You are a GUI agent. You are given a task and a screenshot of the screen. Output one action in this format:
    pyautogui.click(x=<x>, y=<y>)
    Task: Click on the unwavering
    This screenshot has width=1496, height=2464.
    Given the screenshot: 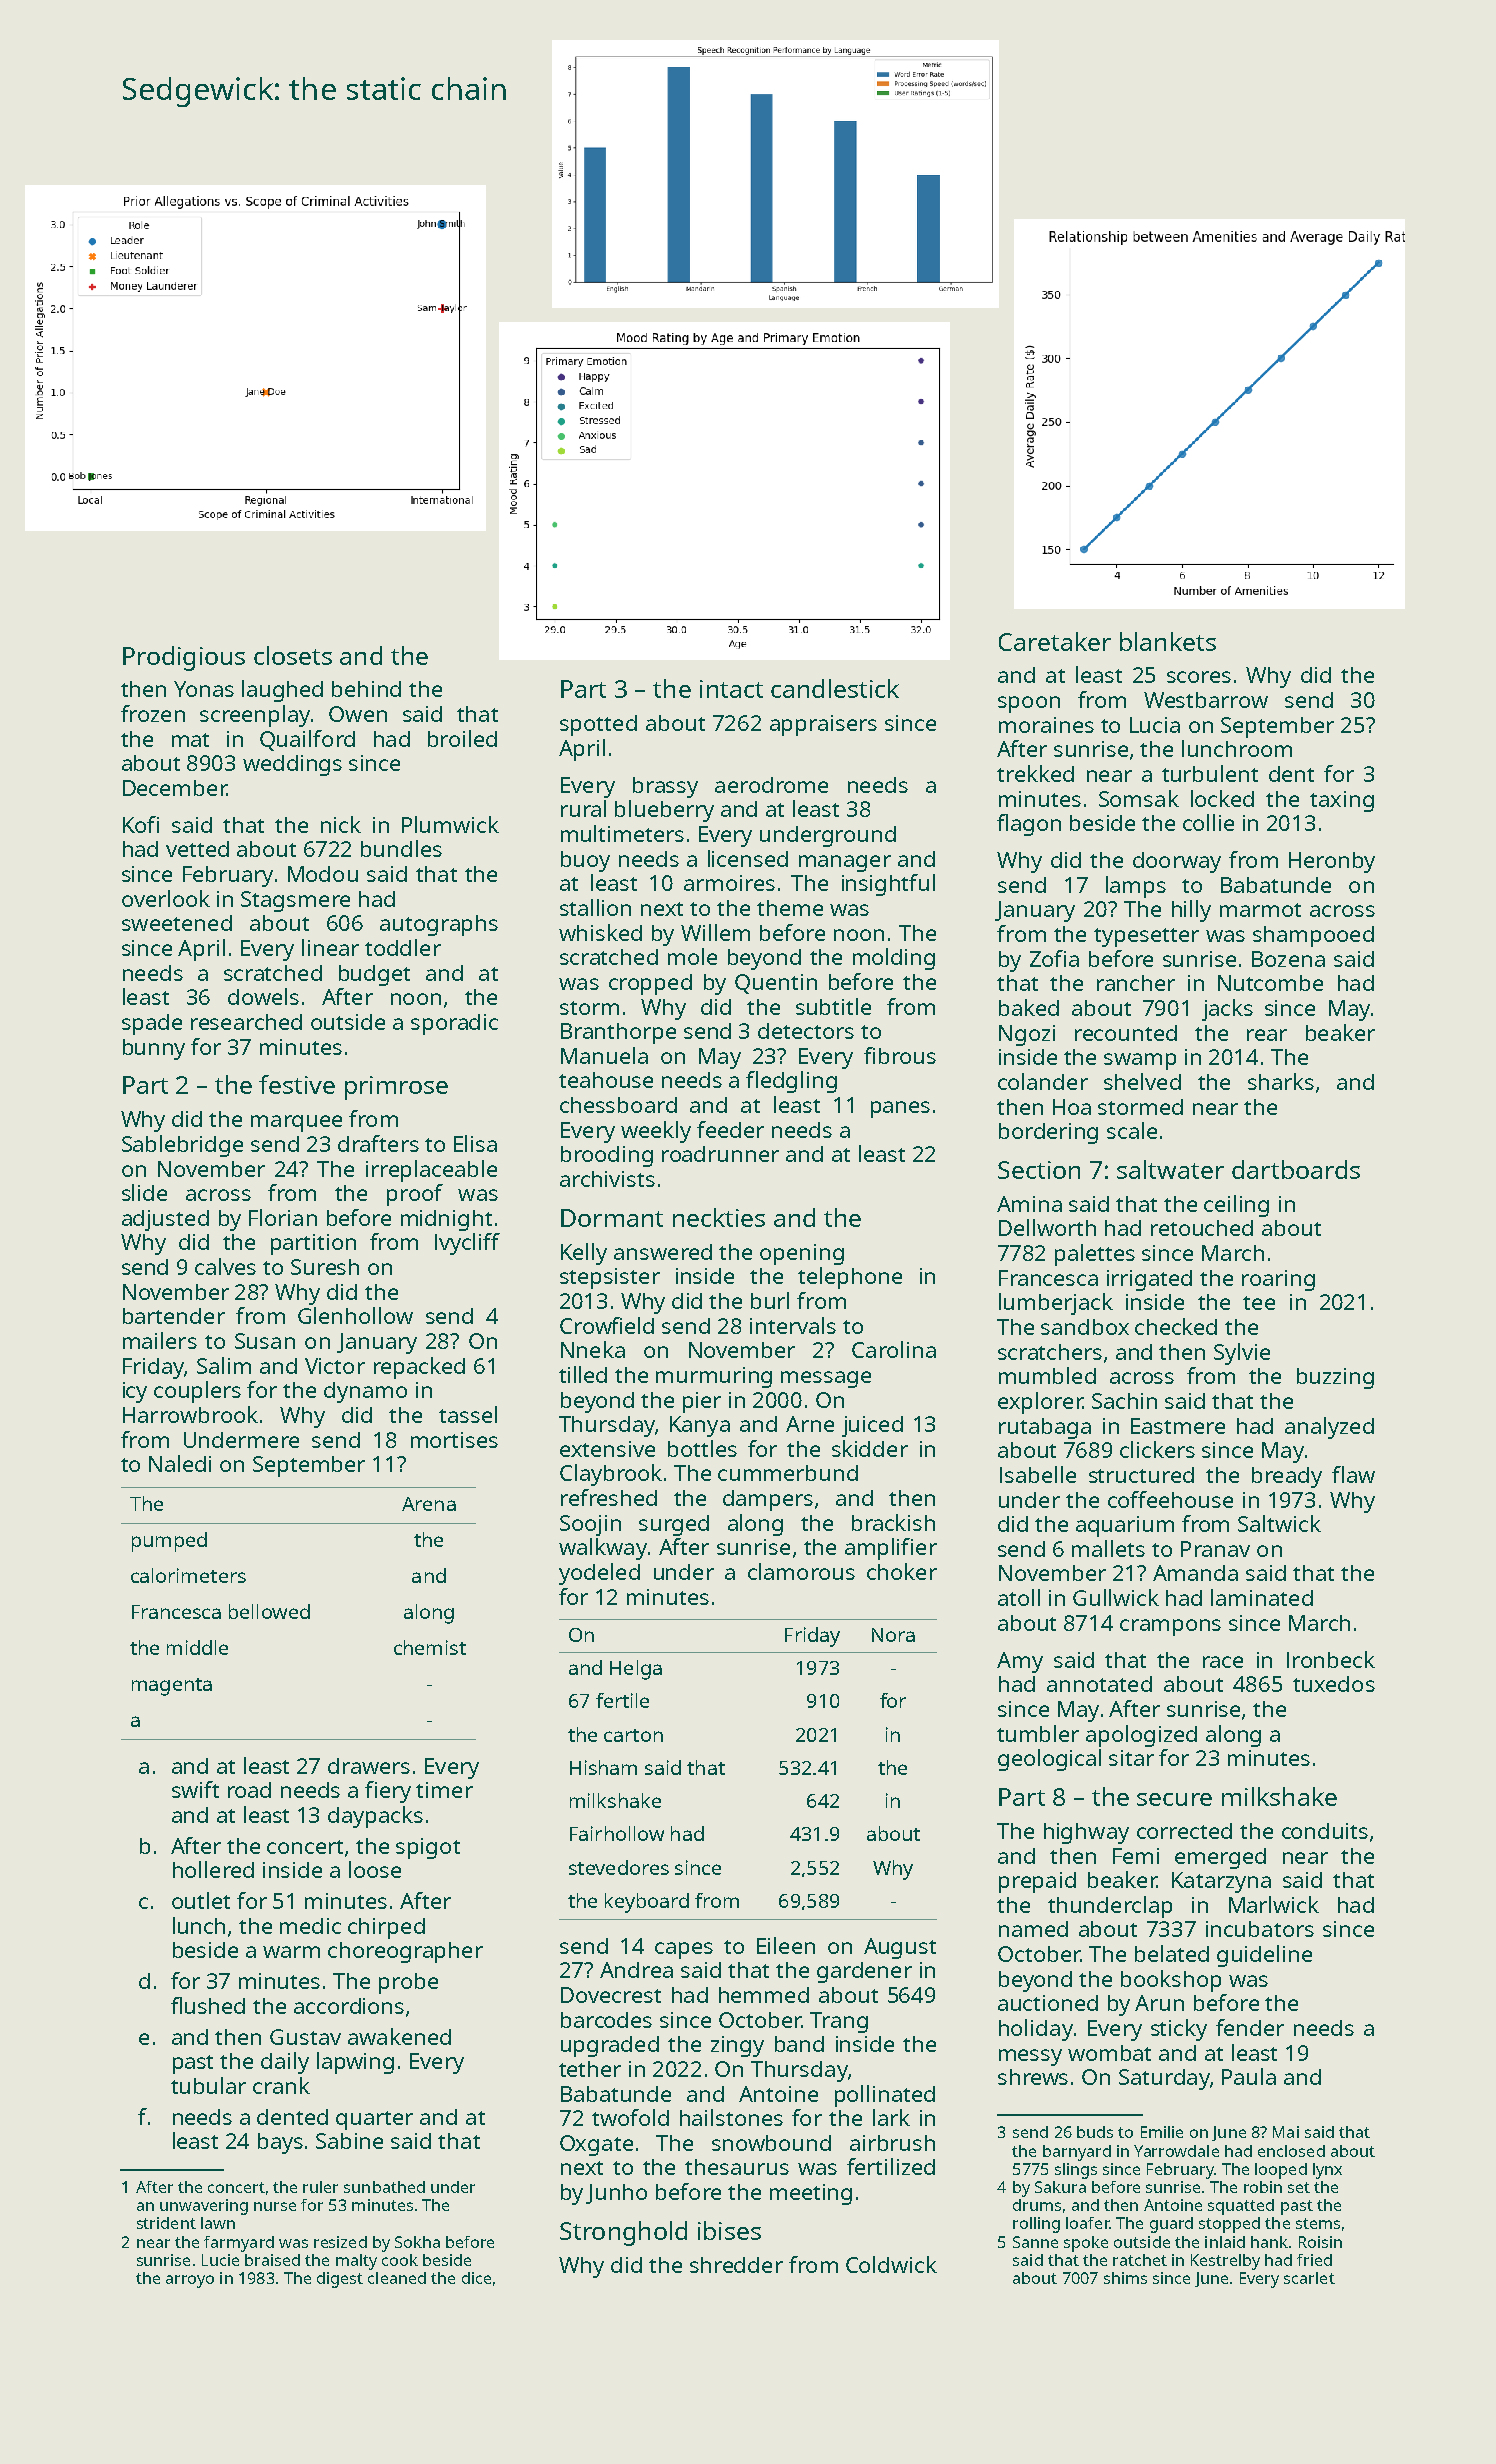 What is the action you would take?
    pyautogui.click(x=204, y=2207)
